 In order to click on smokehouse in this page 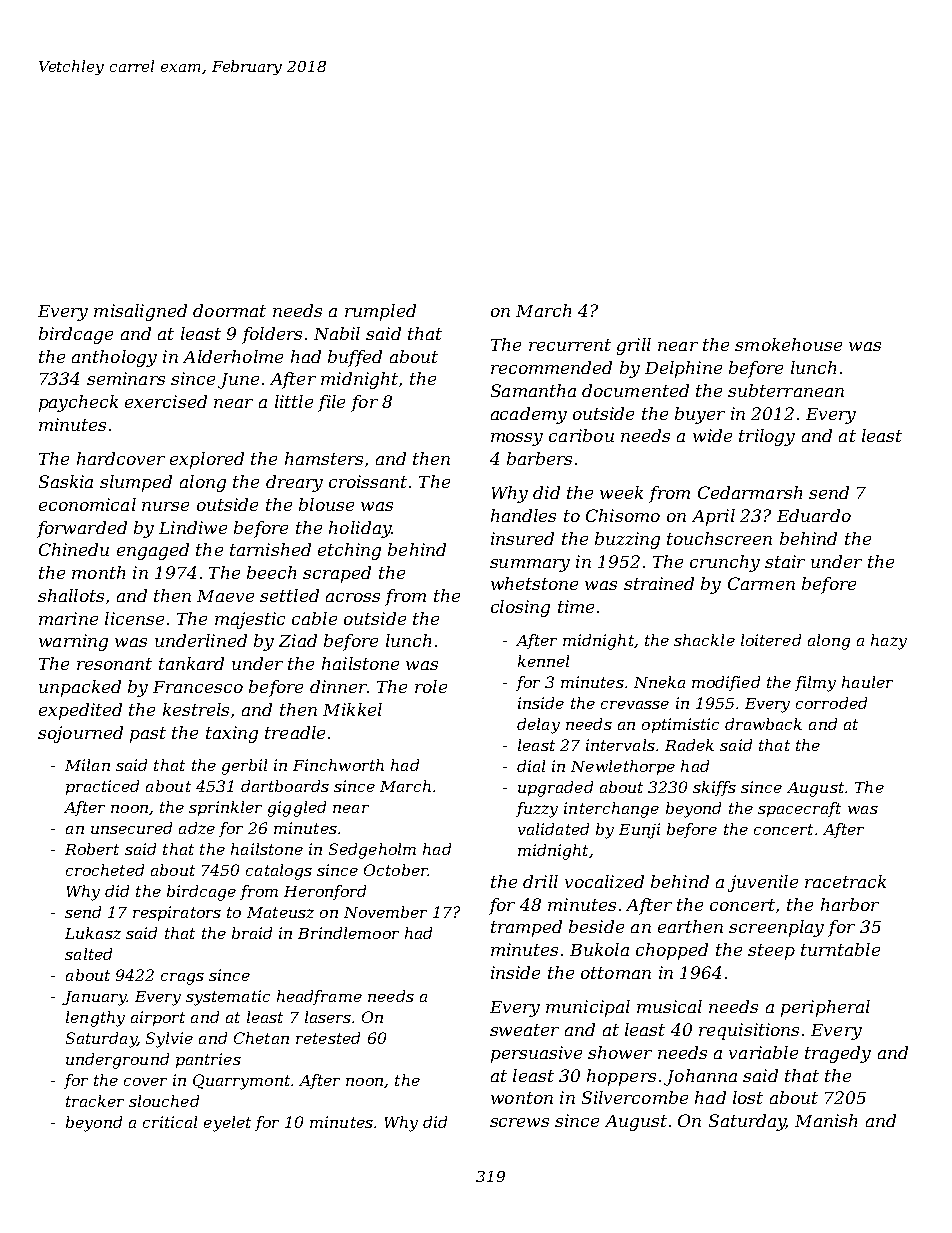, I will do `click(788, 344)`.
